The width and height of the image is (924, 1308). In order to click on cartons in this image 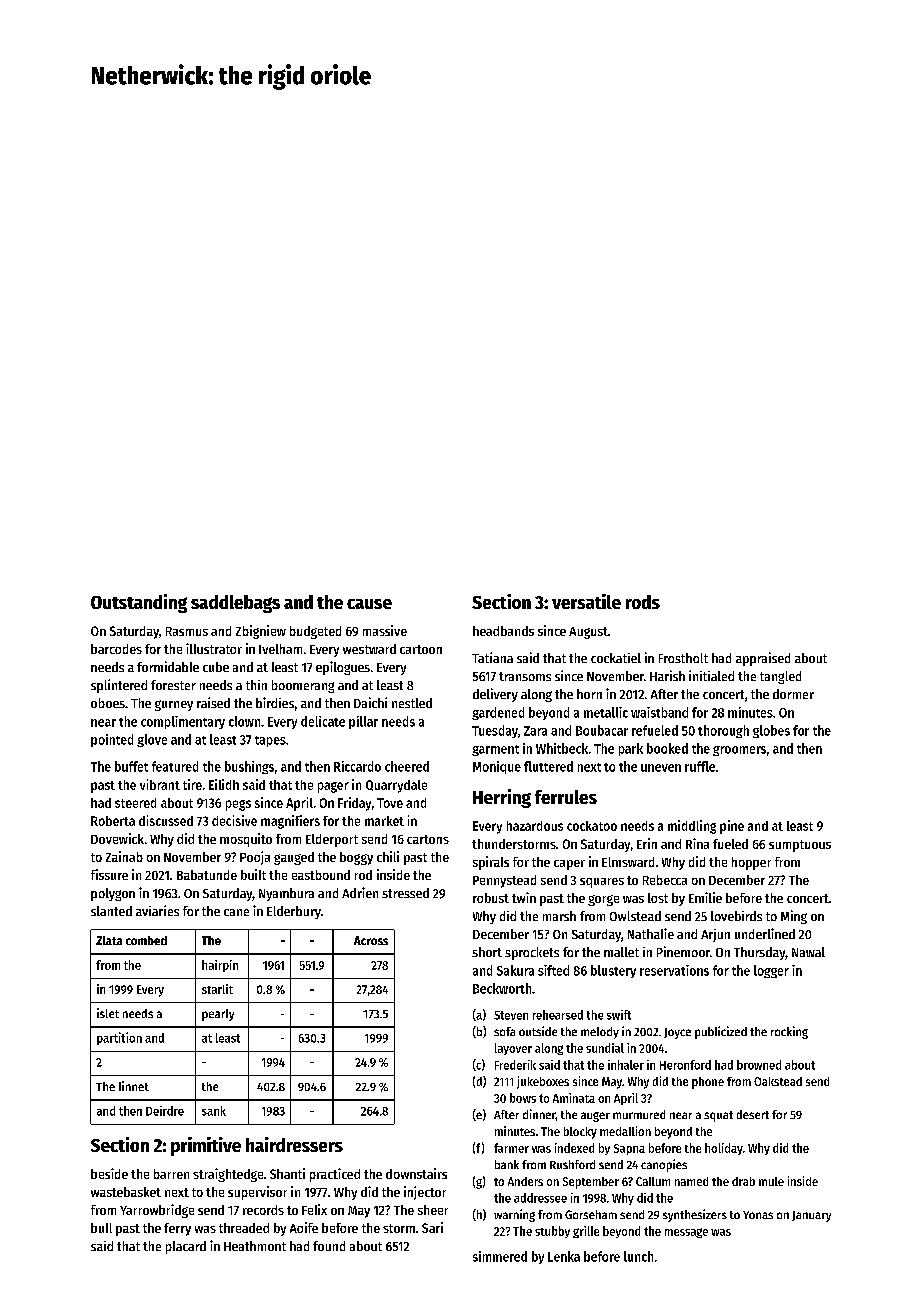, I will do `click(428, 839)`.
